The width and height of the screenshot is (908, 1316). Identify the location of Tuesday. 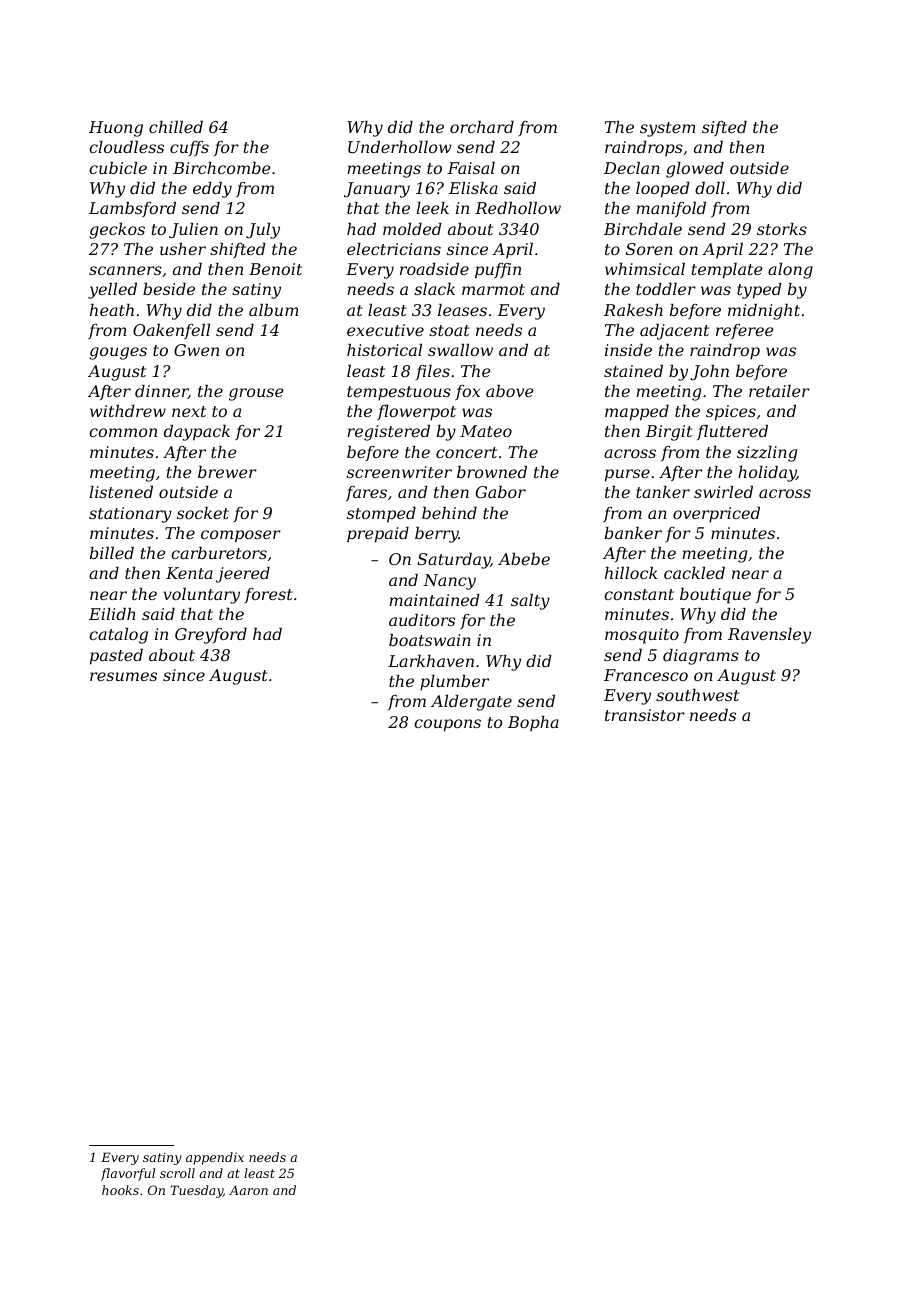
(196, 1191).
